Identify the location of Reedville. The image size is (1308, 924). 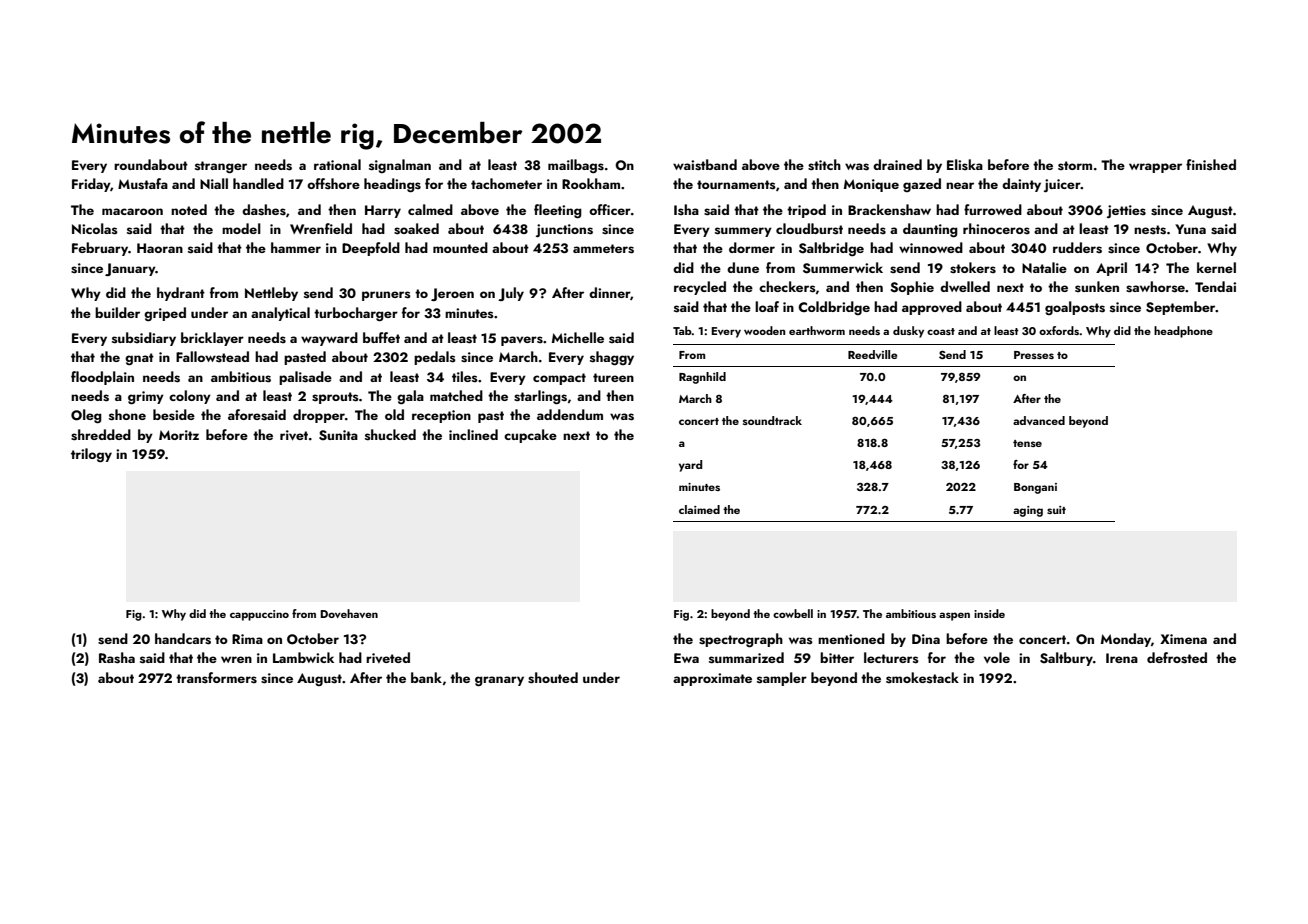
(872, 354).
